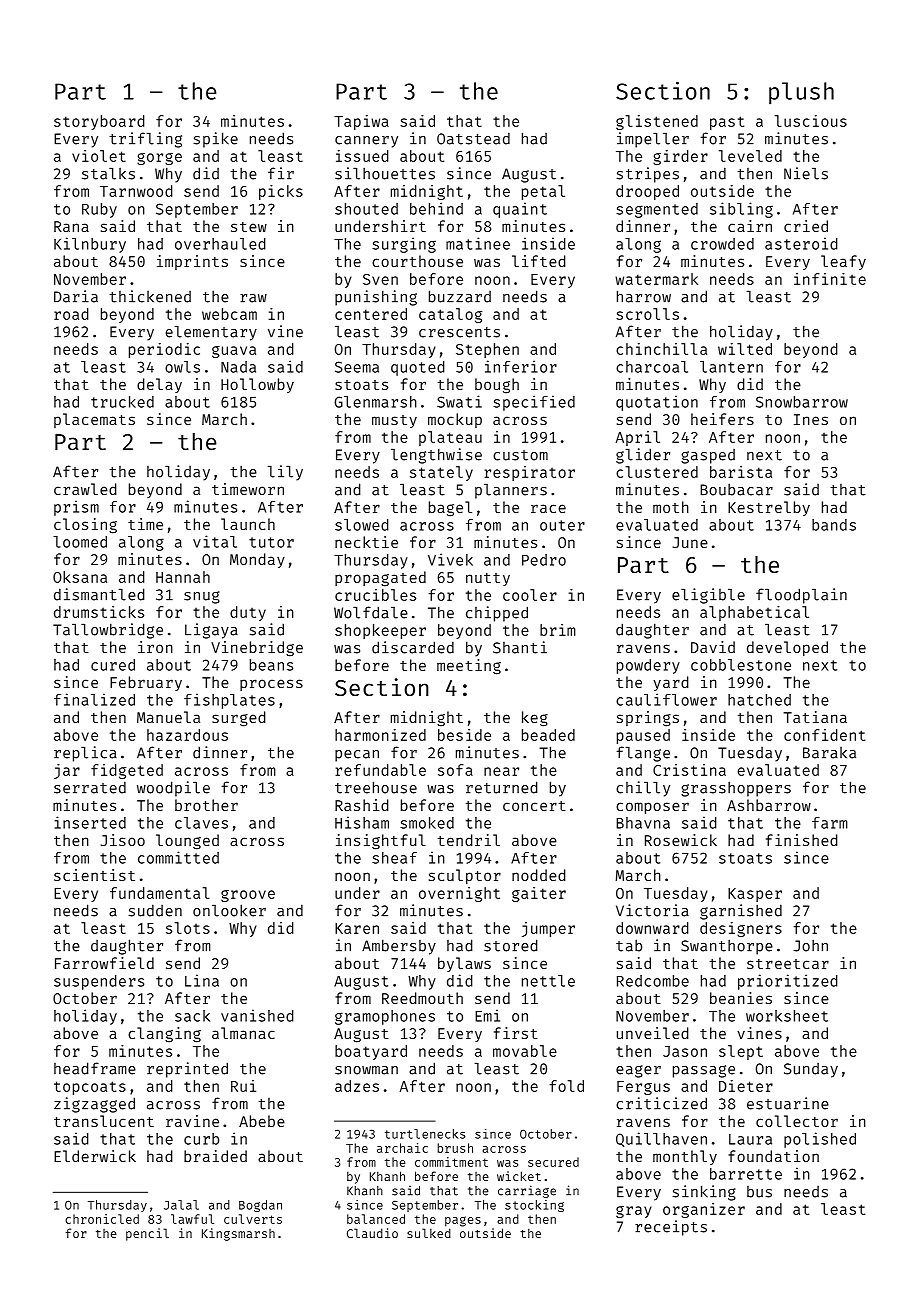 The image size is (924, 1308). Describe the element at coordinates (690, 542) in the screenshot. I see `June` at that location.
